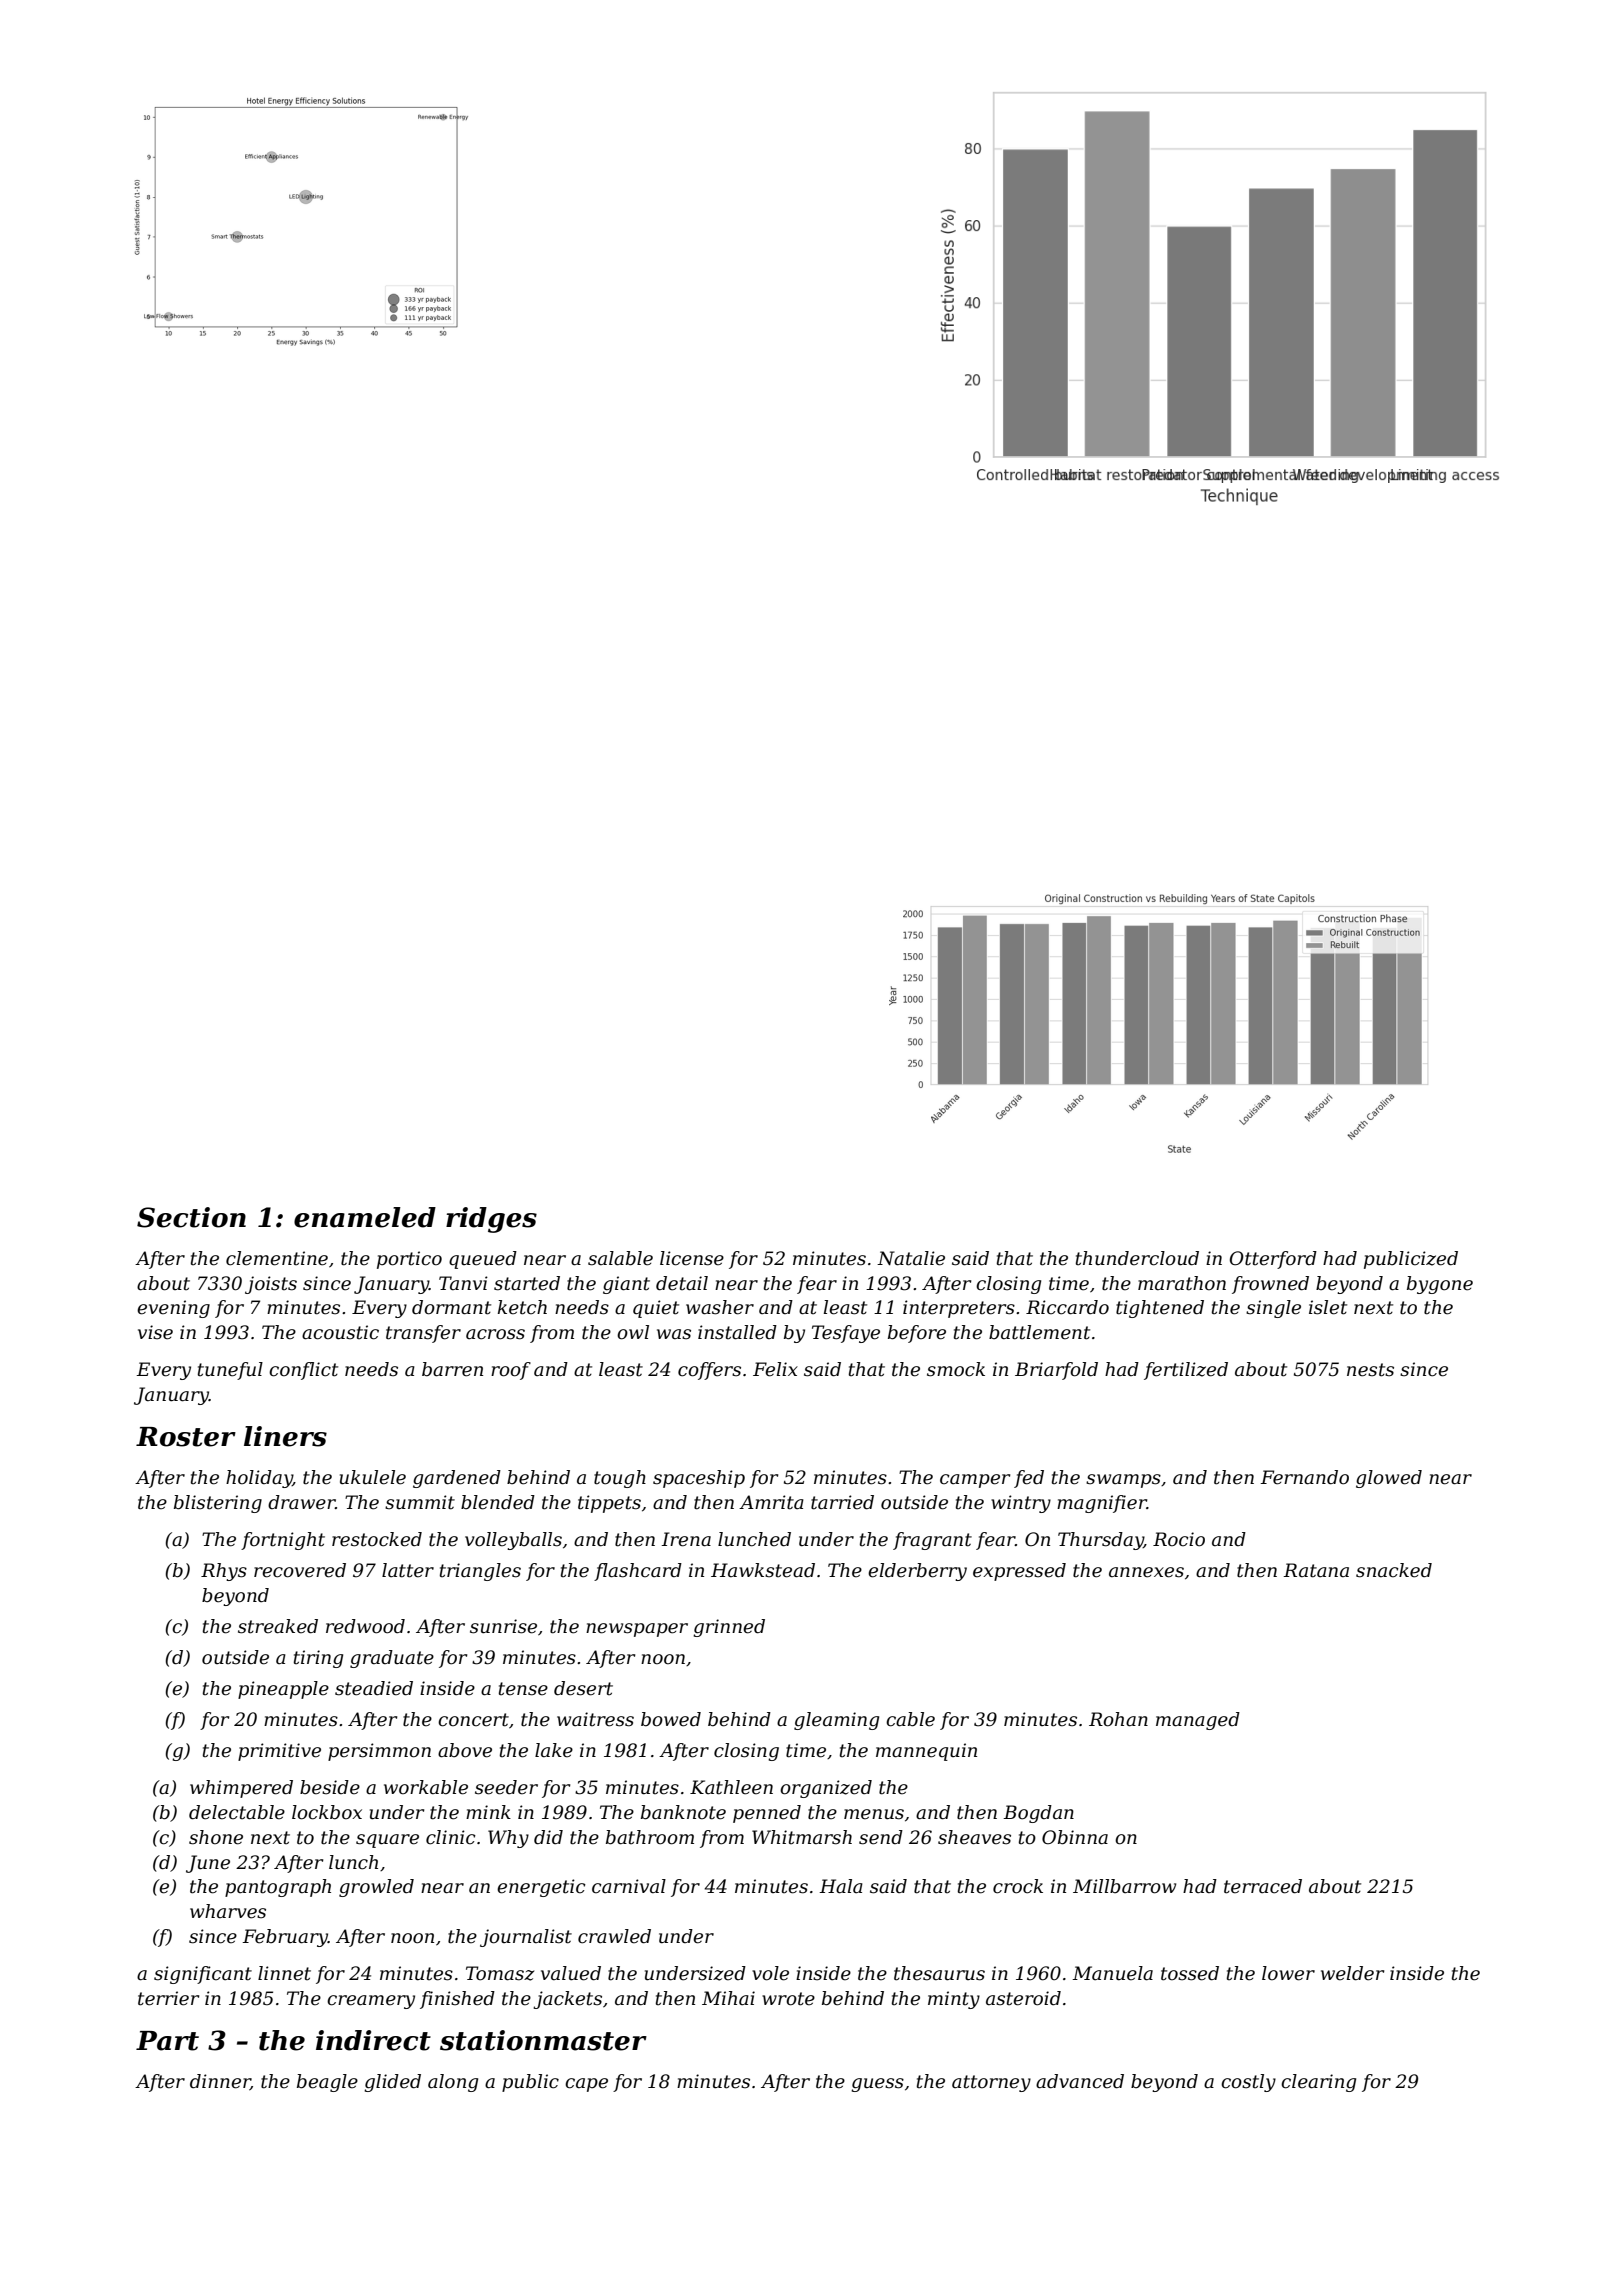 Image resolution: width=1620 pixels, height=2292 pixels. What do you see at coordinates (1179, 1539) in the screenshot?
I see `Rocio` at bounding box center [1179, 1539].
